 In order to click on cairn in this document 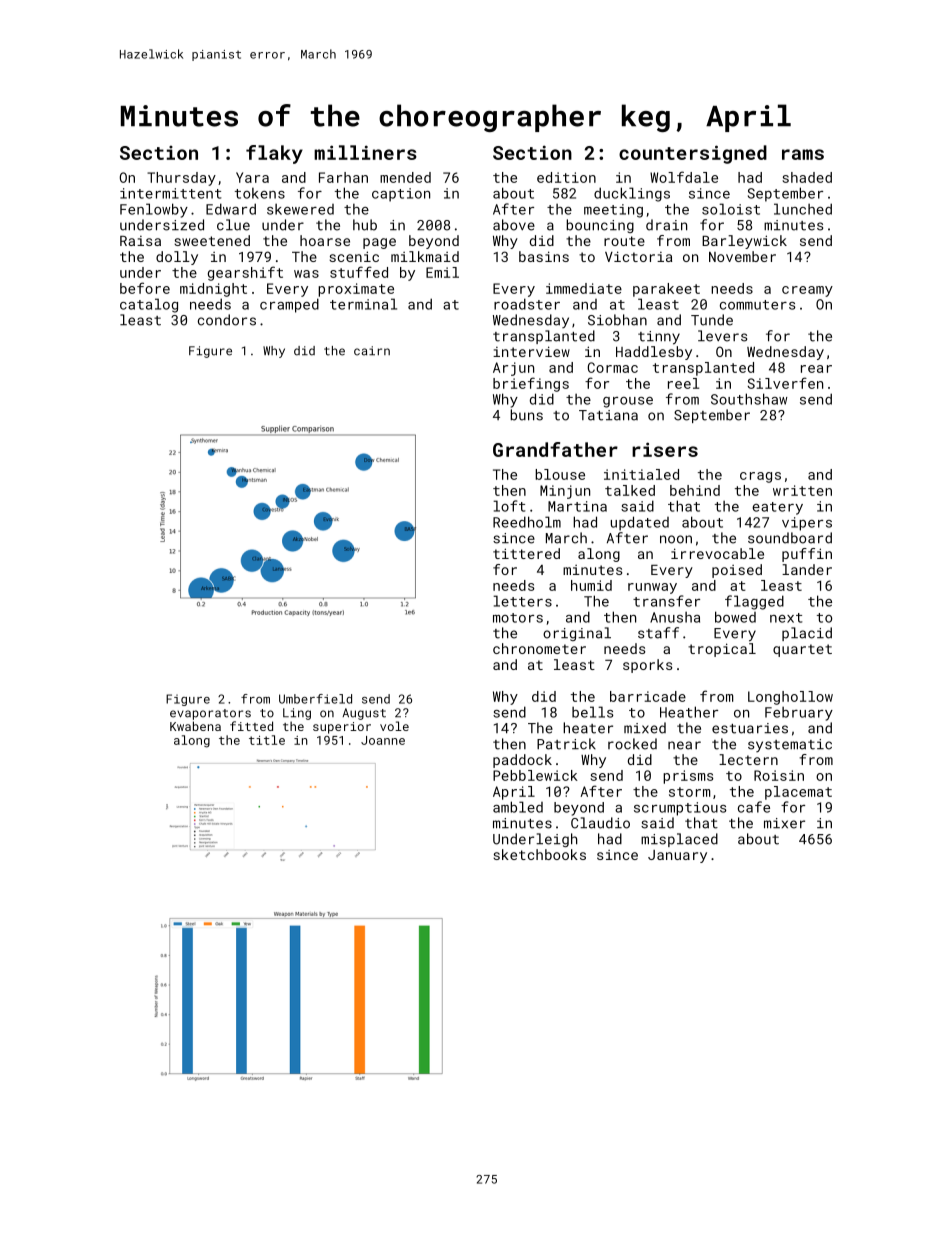, I will do `click(372, 351)`.
